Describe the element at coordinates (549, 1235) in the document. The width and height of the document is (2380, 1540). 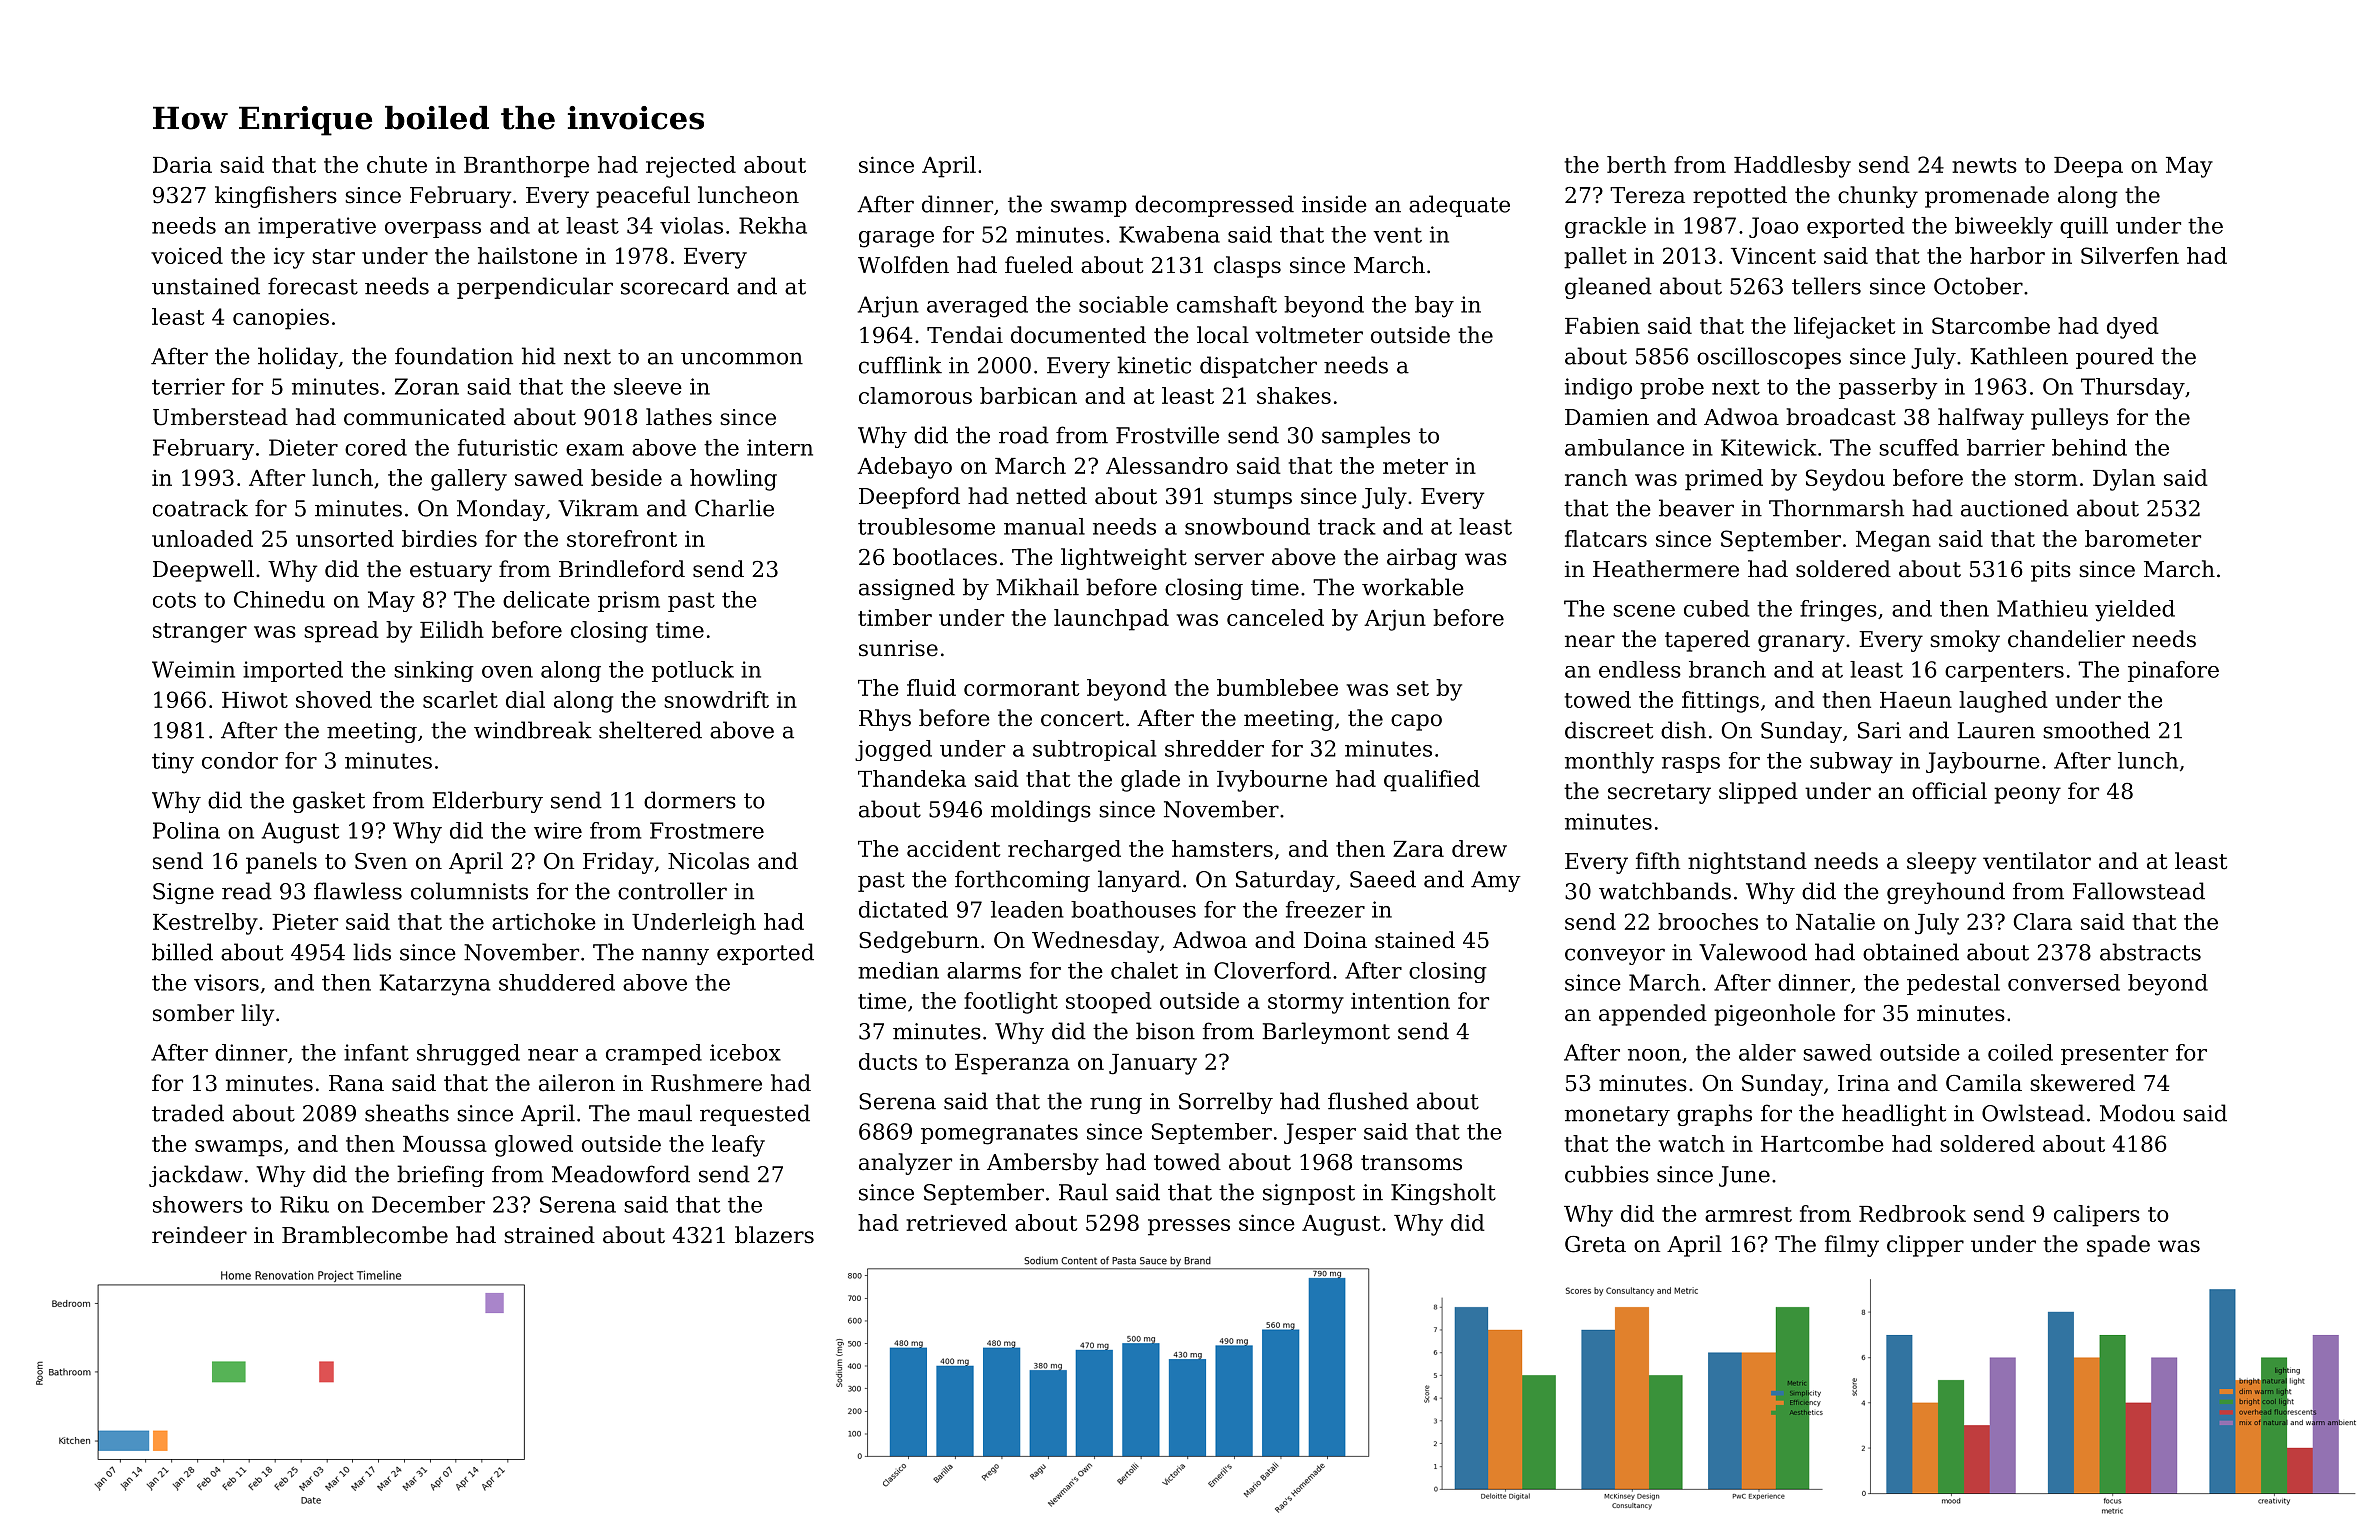
I see `strained` at that location.
